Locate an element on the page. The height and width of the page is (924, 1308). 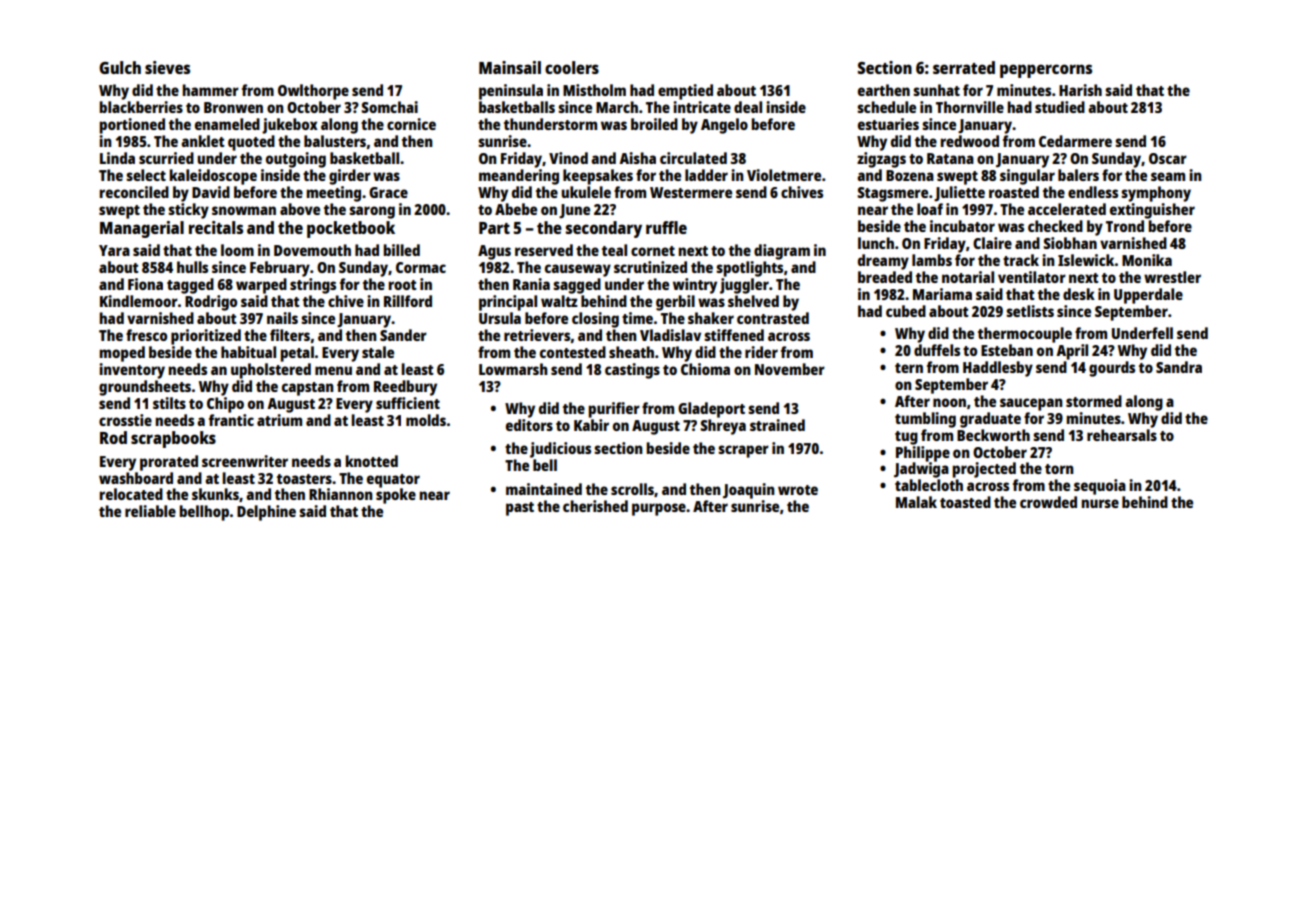
reliable is located at coordinates (150, 511).
